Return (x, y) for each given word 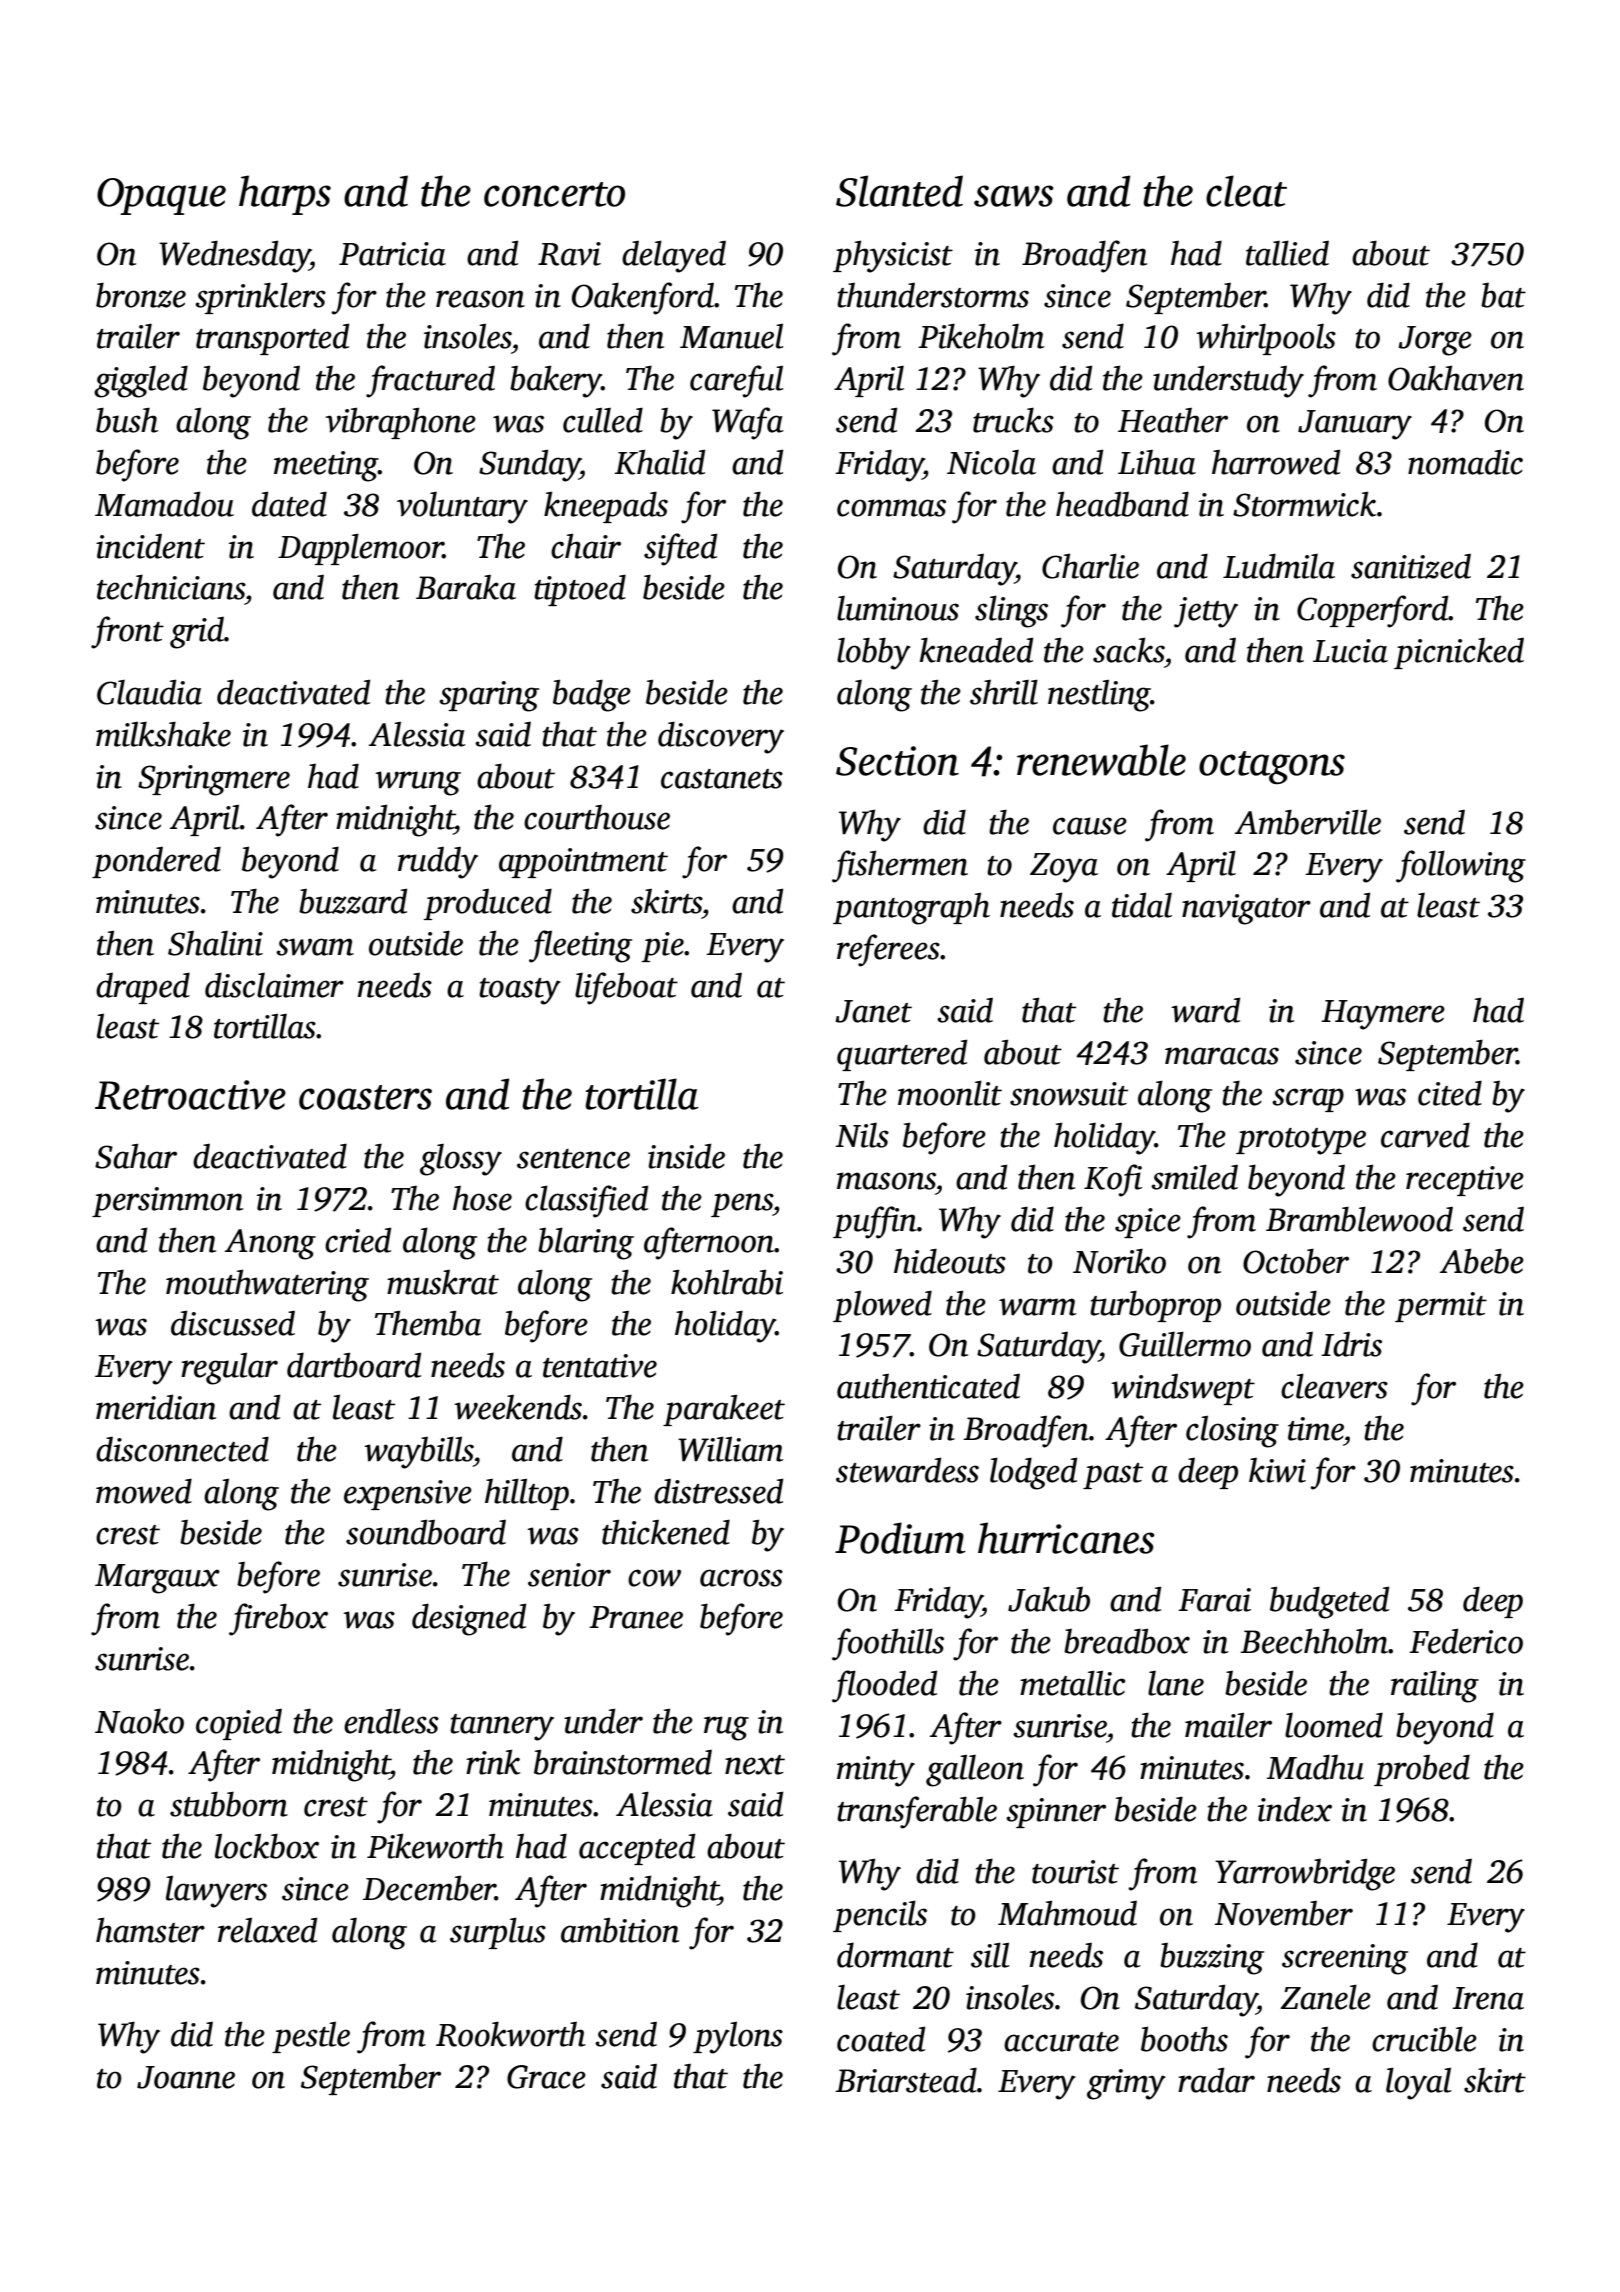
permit (1441, 1307)
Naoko (139, 1721)
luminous (898, 608)
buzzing (1212, 1959)
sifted (680, 549)
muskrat (443, 1282)
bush (127, 420)
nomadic (1465, 462)
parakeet (724, 1410)
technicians (171, 587)
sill (990, 1955)
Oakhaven (1456, 378)
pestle (311, 2037)
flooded (884, 1686)
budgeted (1329, 1602)
